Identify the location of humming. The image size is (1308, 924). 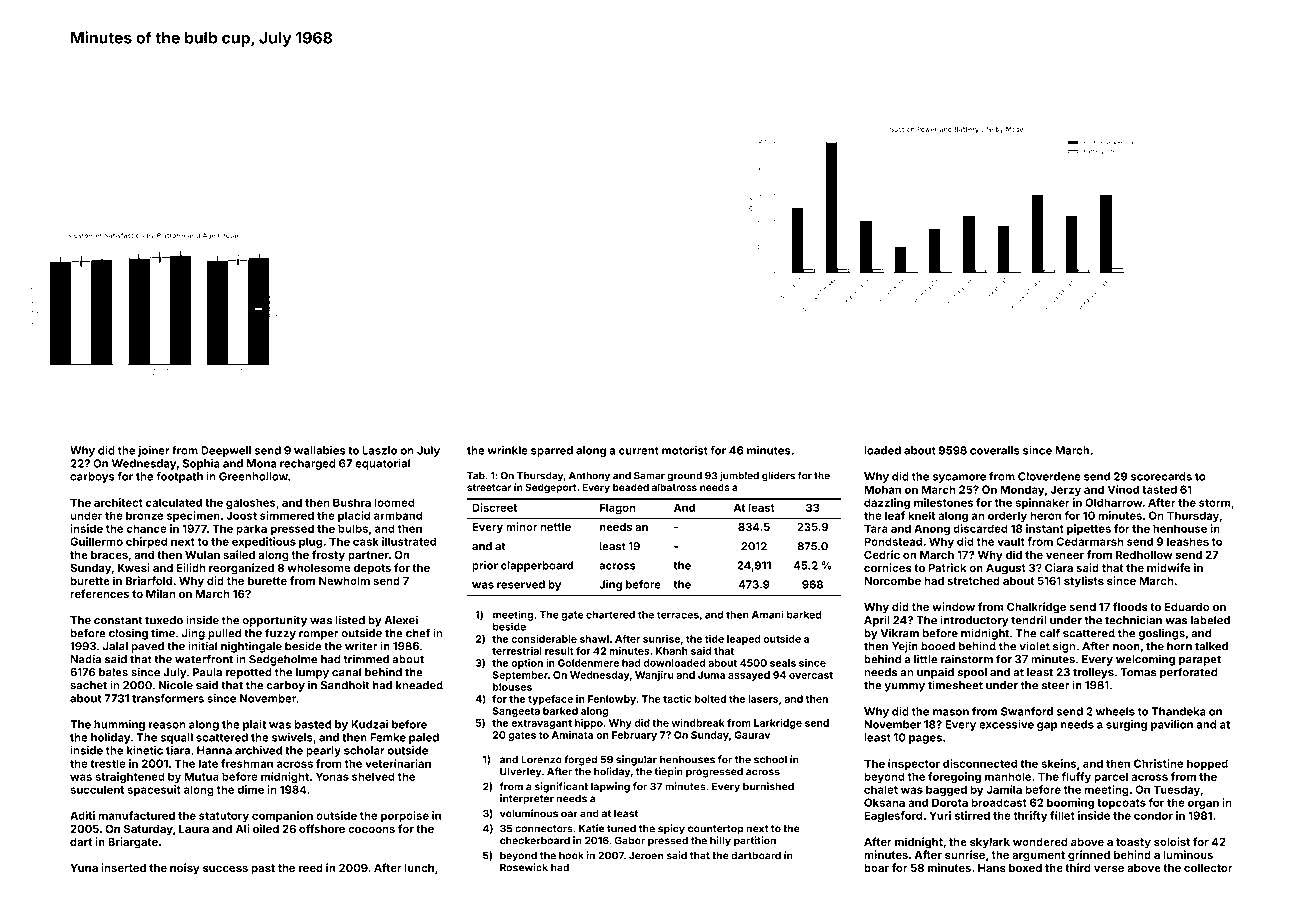
(119, 725).
